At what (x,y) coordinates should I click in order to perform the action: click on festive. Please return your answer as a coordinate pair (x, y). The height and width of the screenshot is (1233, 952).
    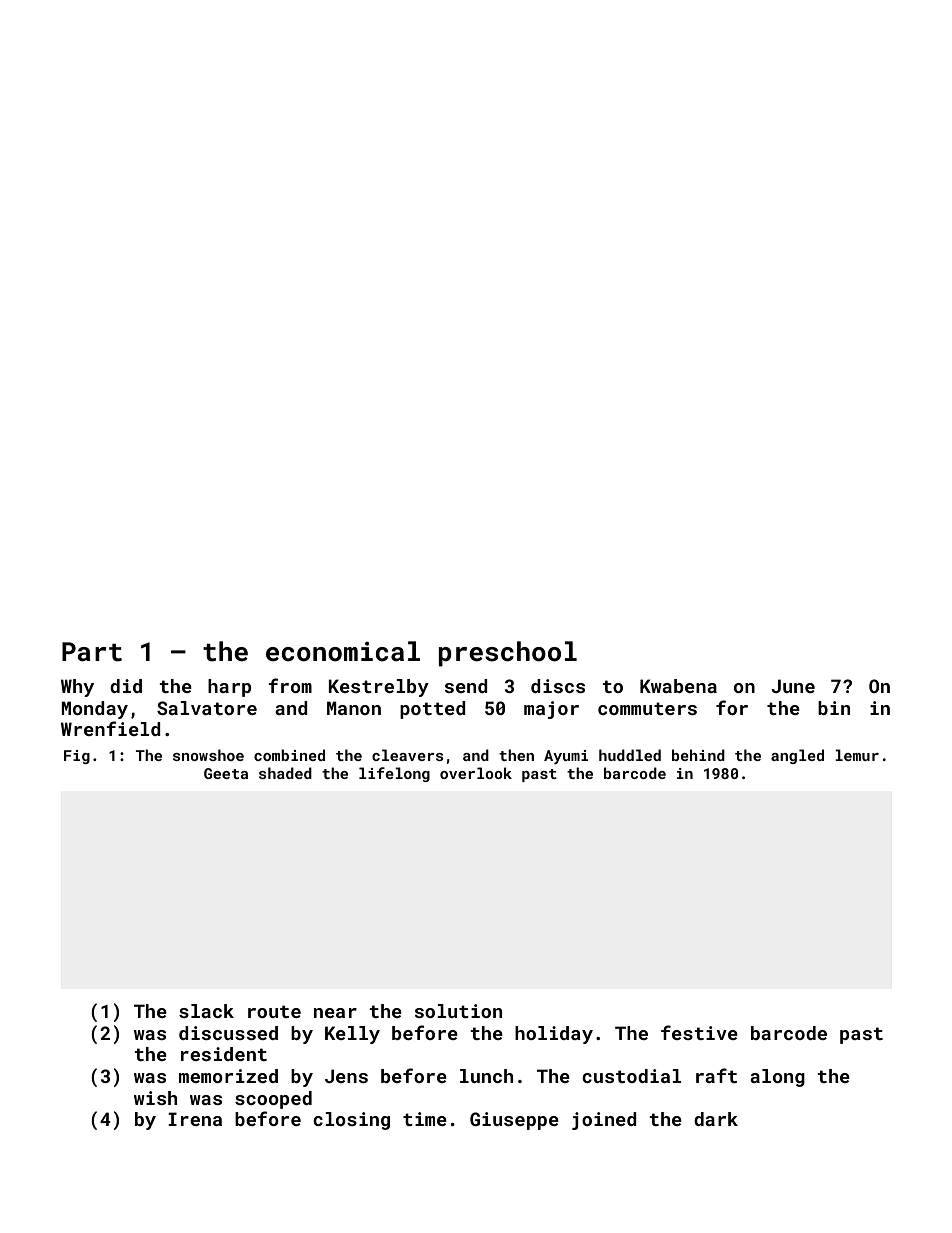
    Looking at the image, I should click on (699, 1032).
